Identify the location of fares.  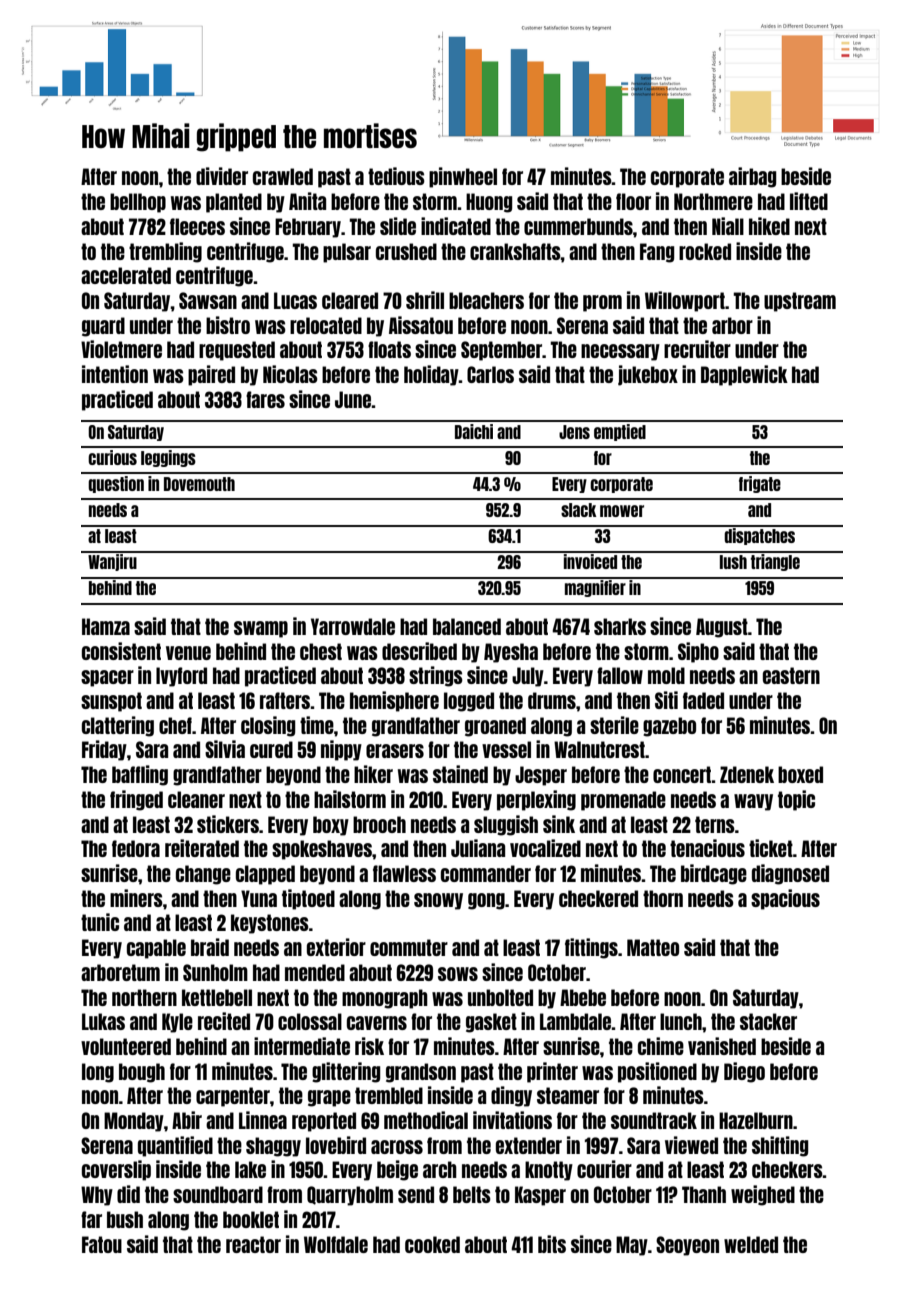
(265, 399).
